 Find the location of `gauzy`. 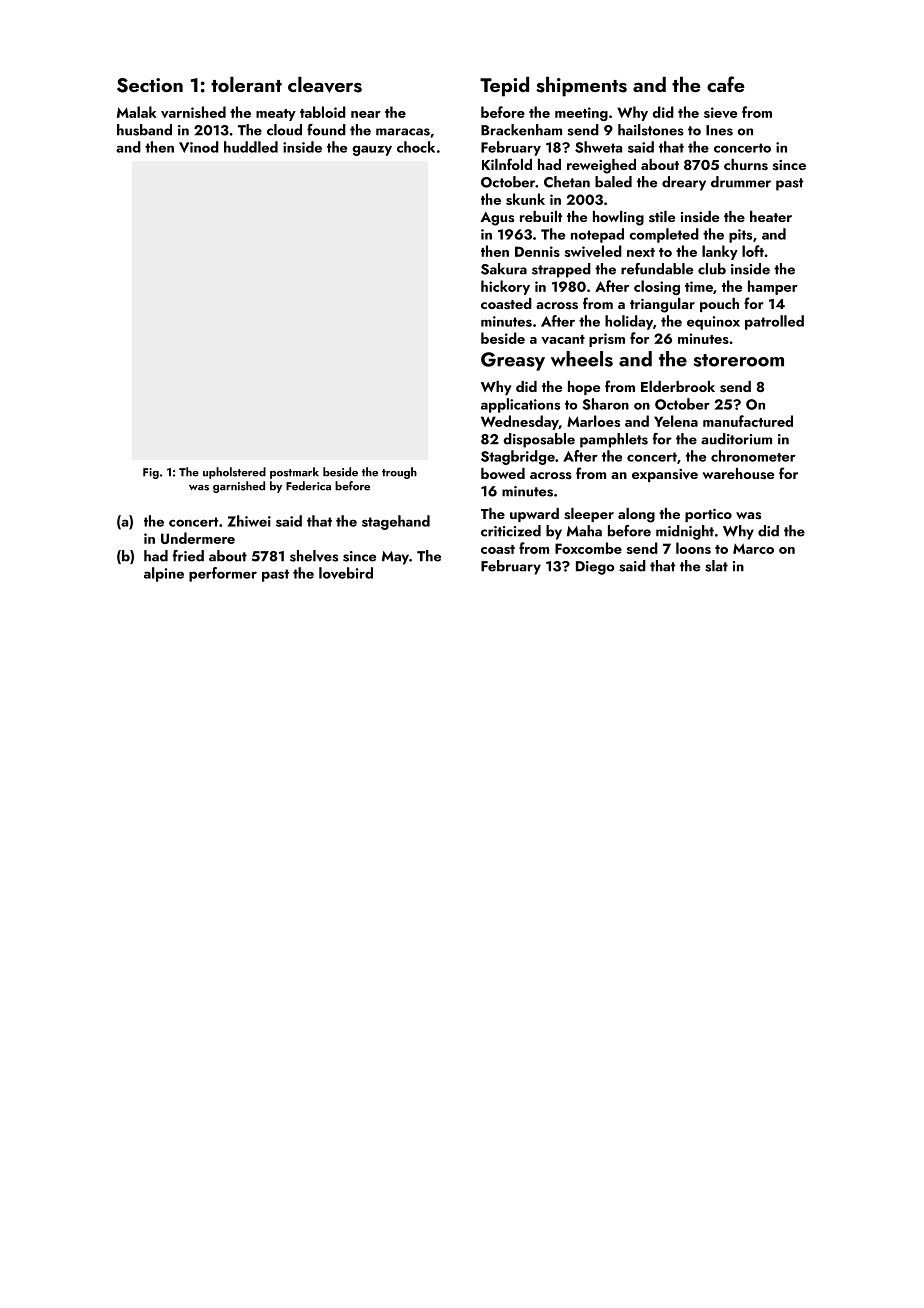

gauzy is located at coordinates (372, 150).
